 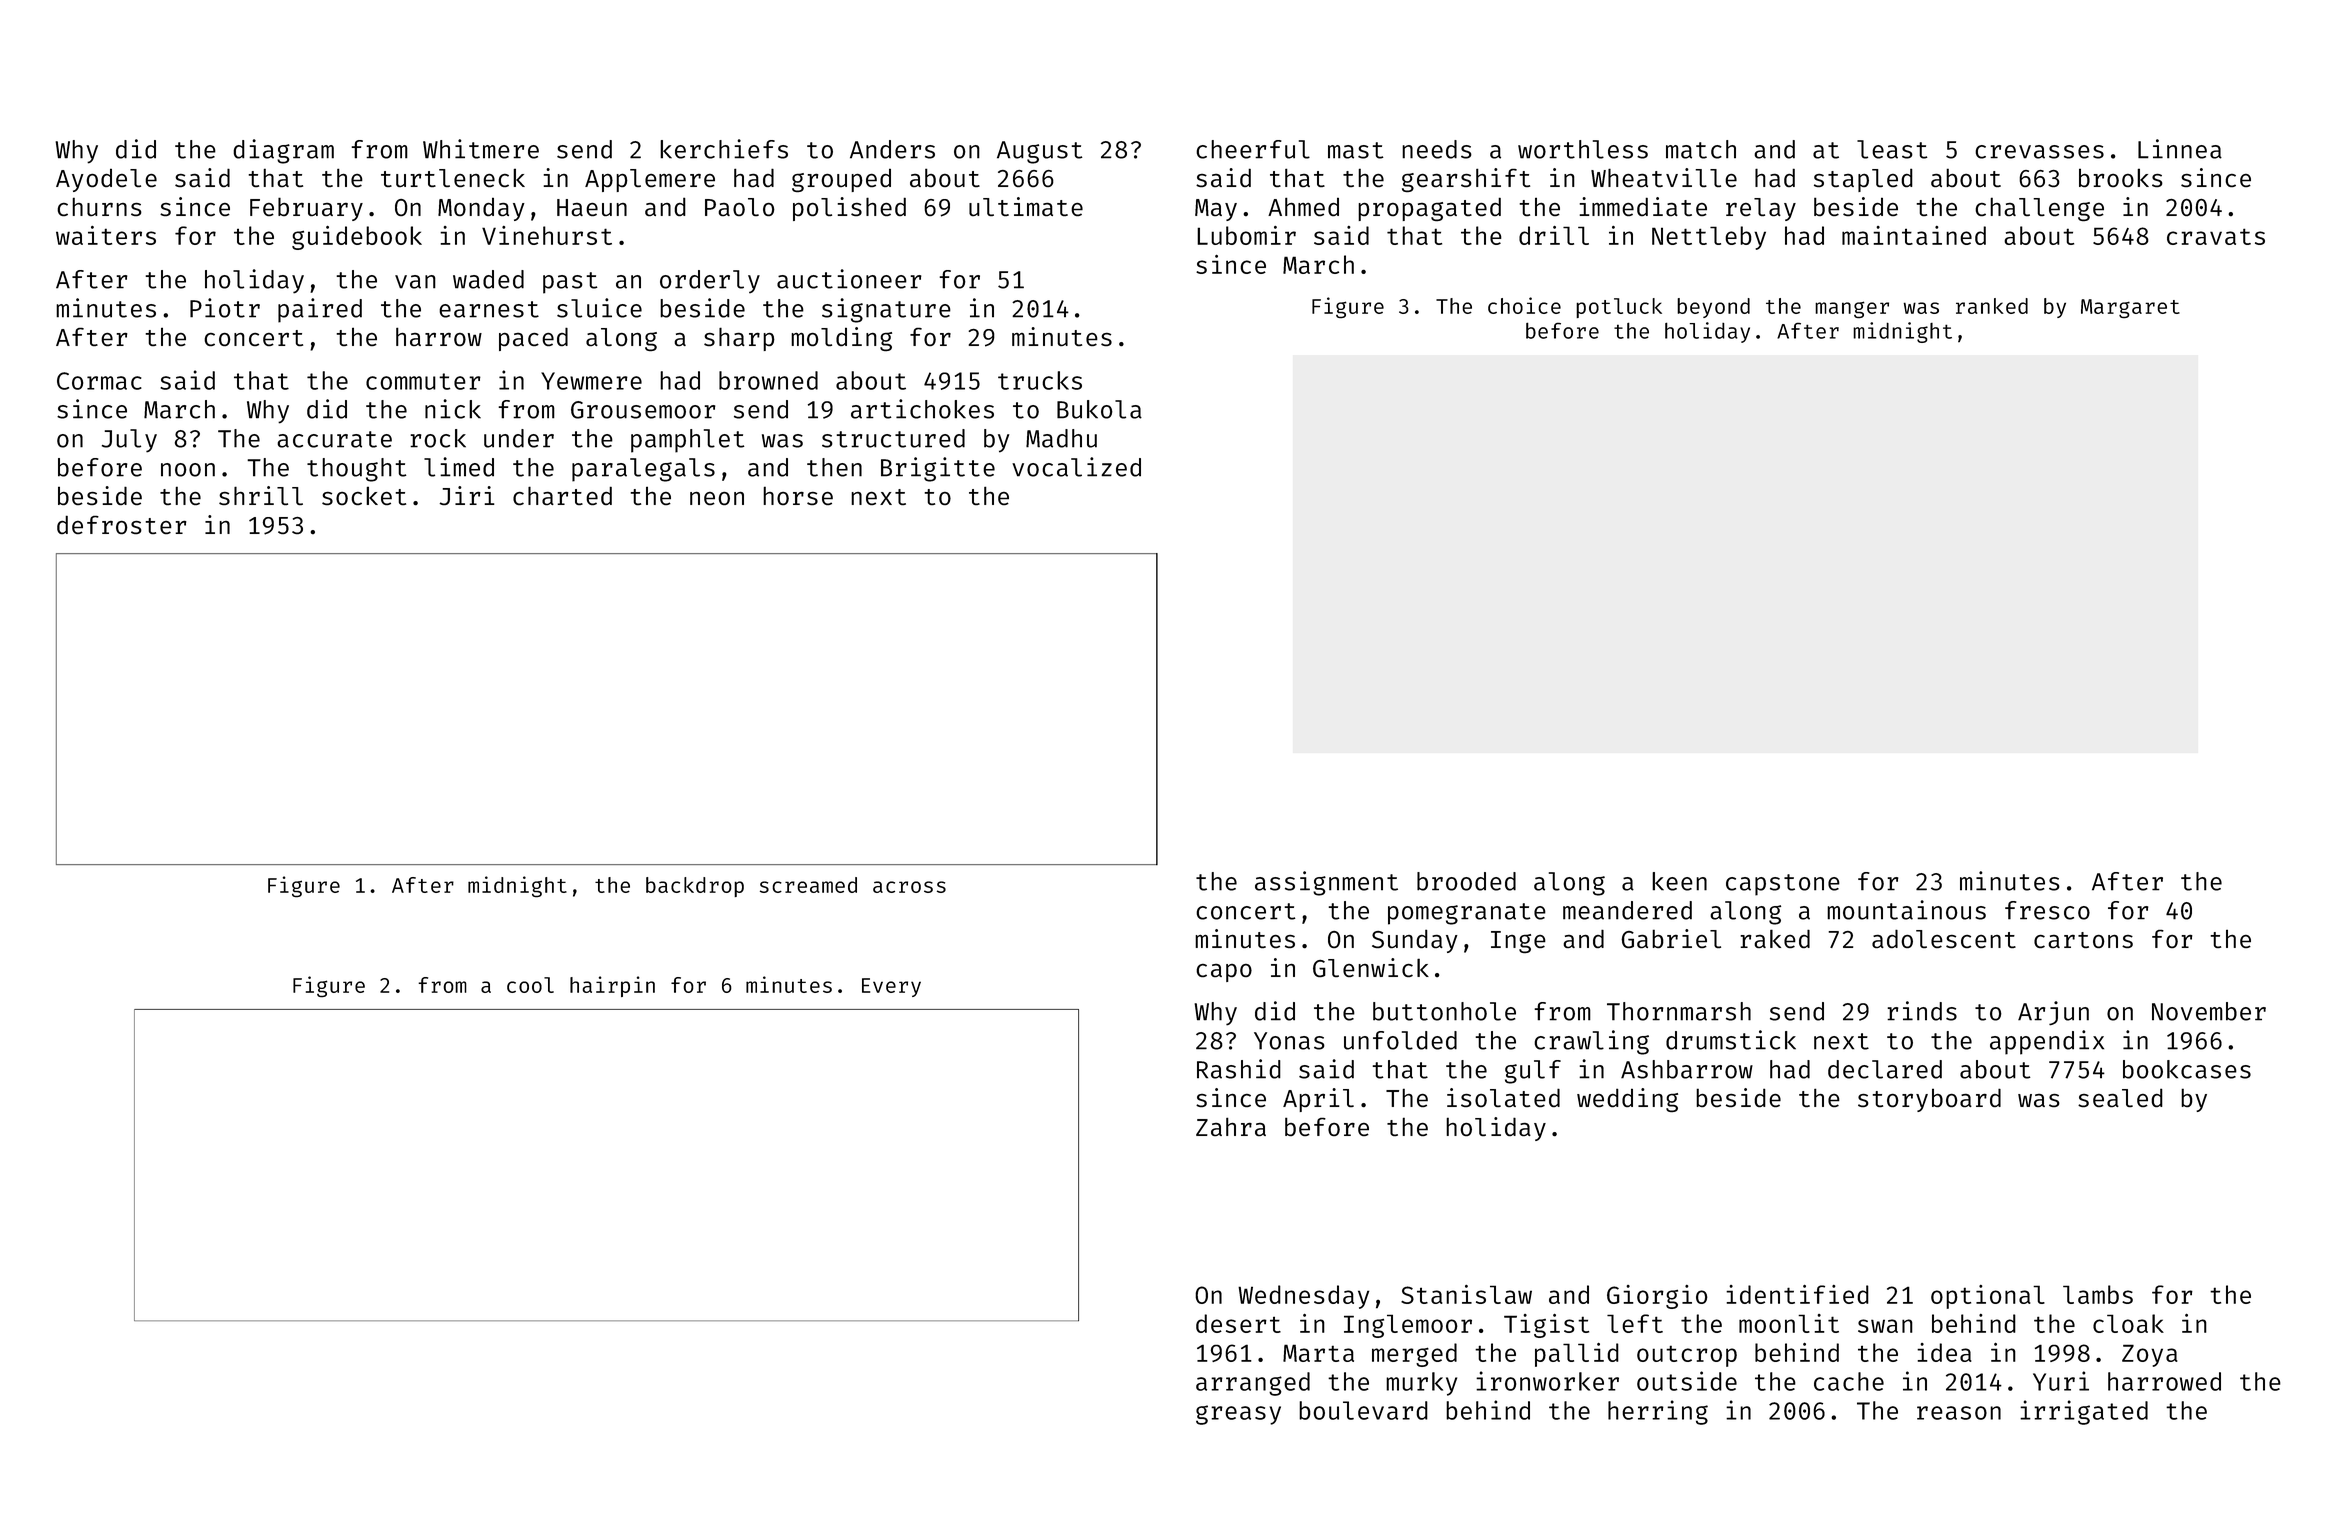 What do you see at coordinates (891, 987) in the image?
I see `Every` at bounding box center [891, 987].
